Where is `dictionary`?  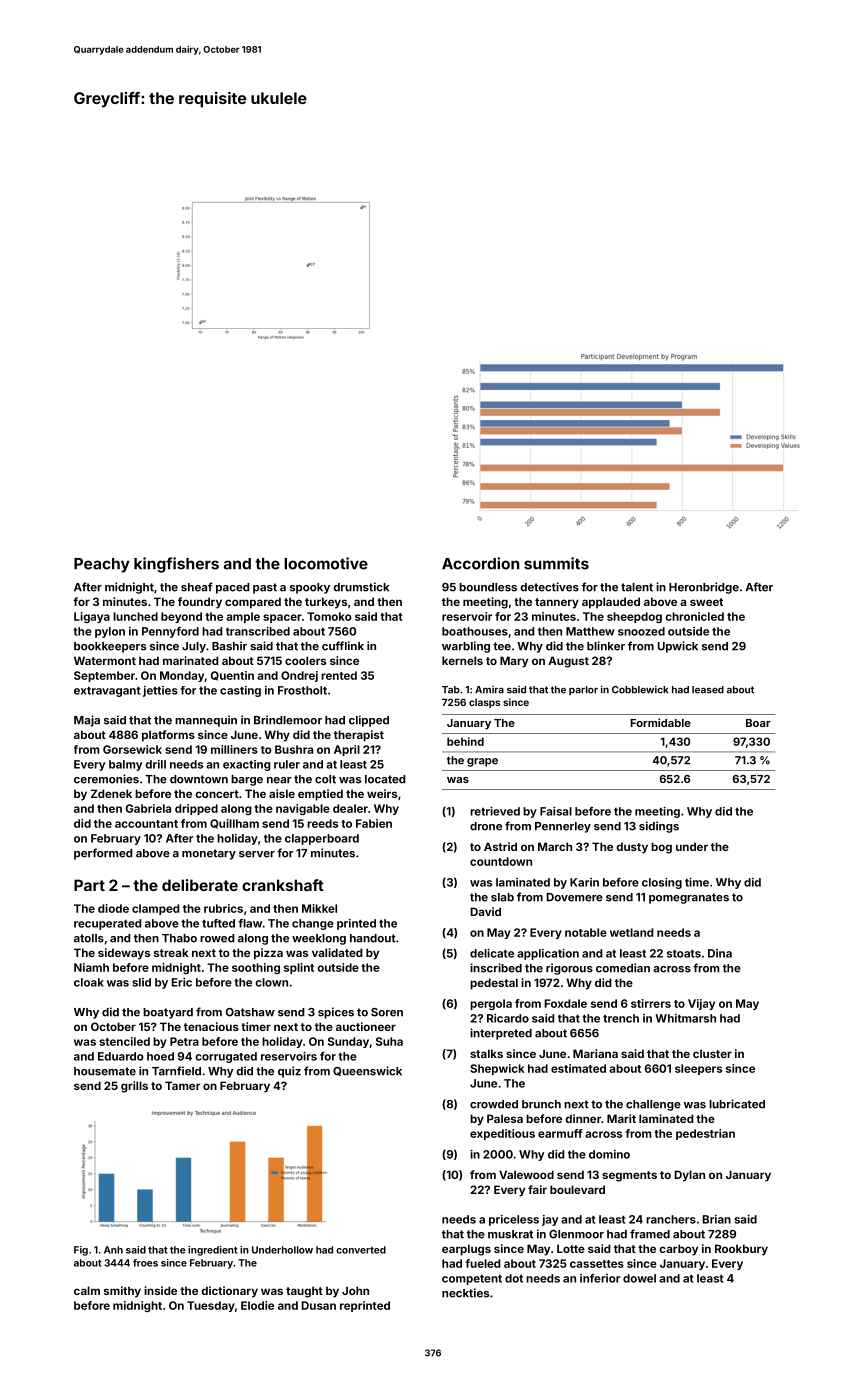 dictionary is located at coordinates (229, 1292).
